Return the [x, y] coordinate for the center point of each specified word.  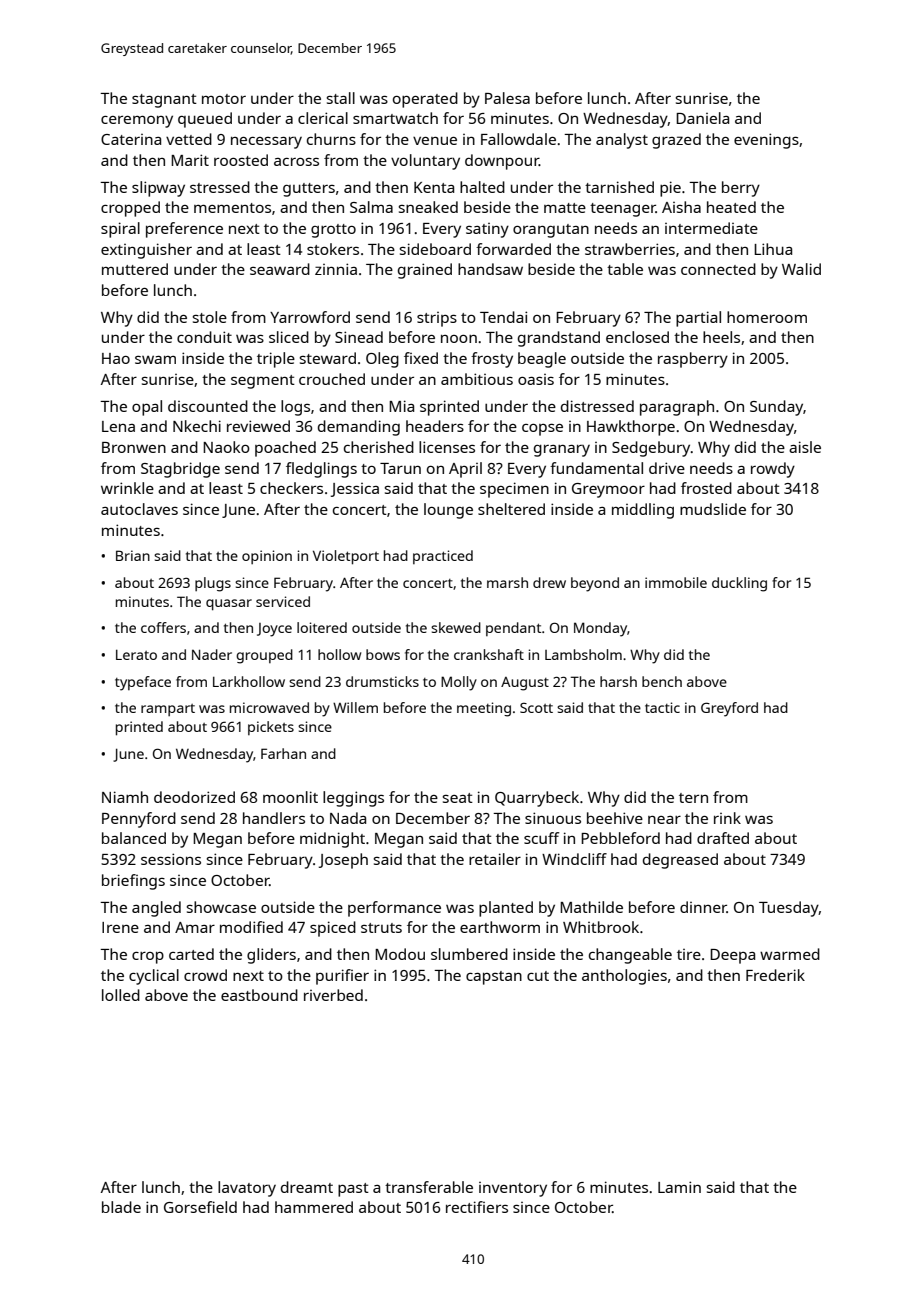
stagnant [164, 101]
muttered [135, 269]
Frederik [775, 975]
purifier [342, 977]
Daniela [702, 118]
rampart [168, 710]
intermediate [711, 228]
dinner [703, 907]
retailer [495, 859]
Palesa [507, 98]
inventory [513, 1189]
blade [121, 1207]
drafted [723, 838]
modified [251, 927]
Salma [371, 207]
